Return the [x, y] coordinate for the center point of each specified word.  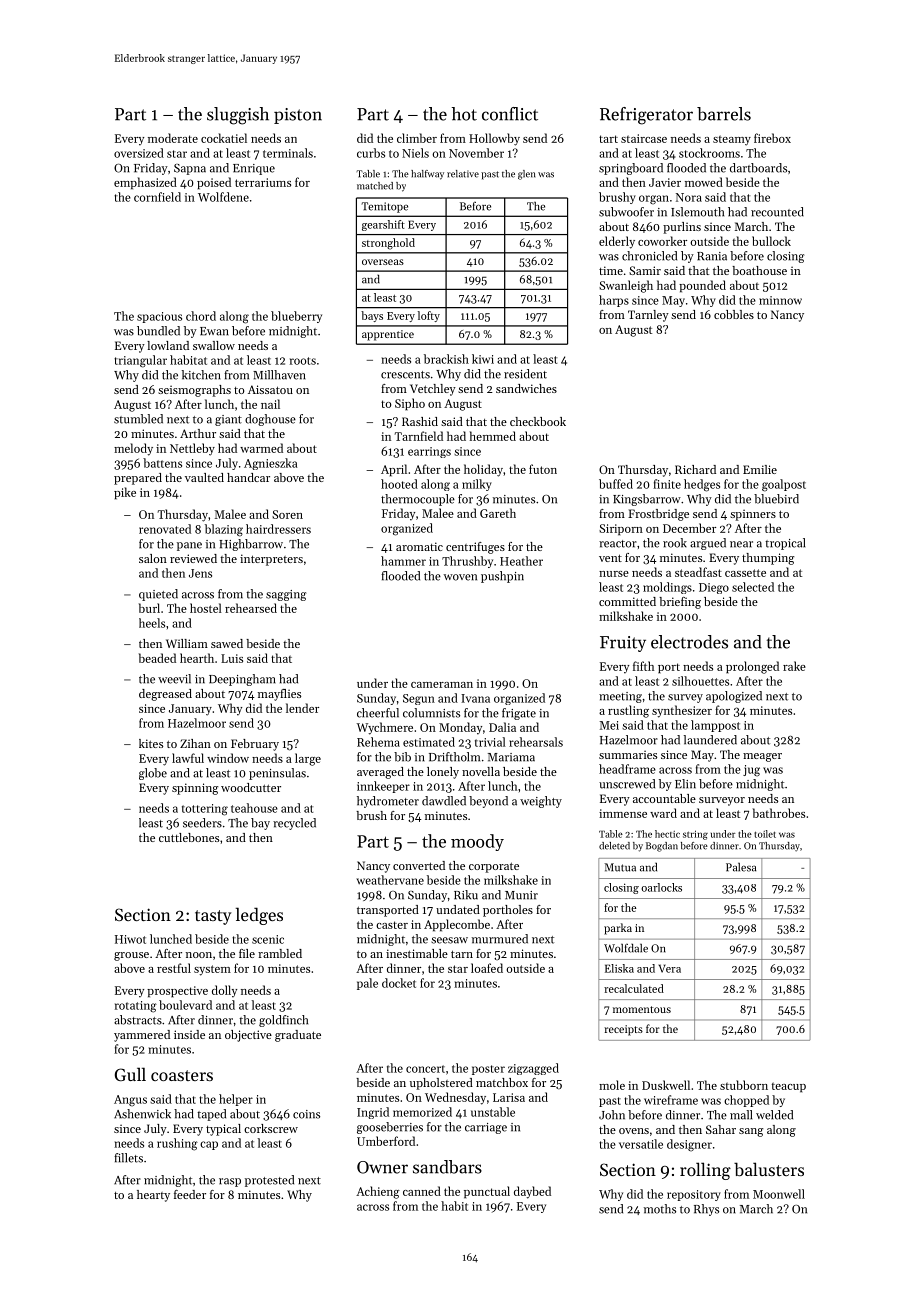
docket [399, 983]
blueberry [296, 317]
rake [794, 666]
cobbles [734, 314]
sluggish [238, 116]
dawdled [444, 801]
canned [422, 1191]
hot [464, 114]
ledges [259, 916]
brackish [446, 359]
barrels [724, 114]
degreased [165, 695]
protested [269, 1181]
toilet [765, 834]
